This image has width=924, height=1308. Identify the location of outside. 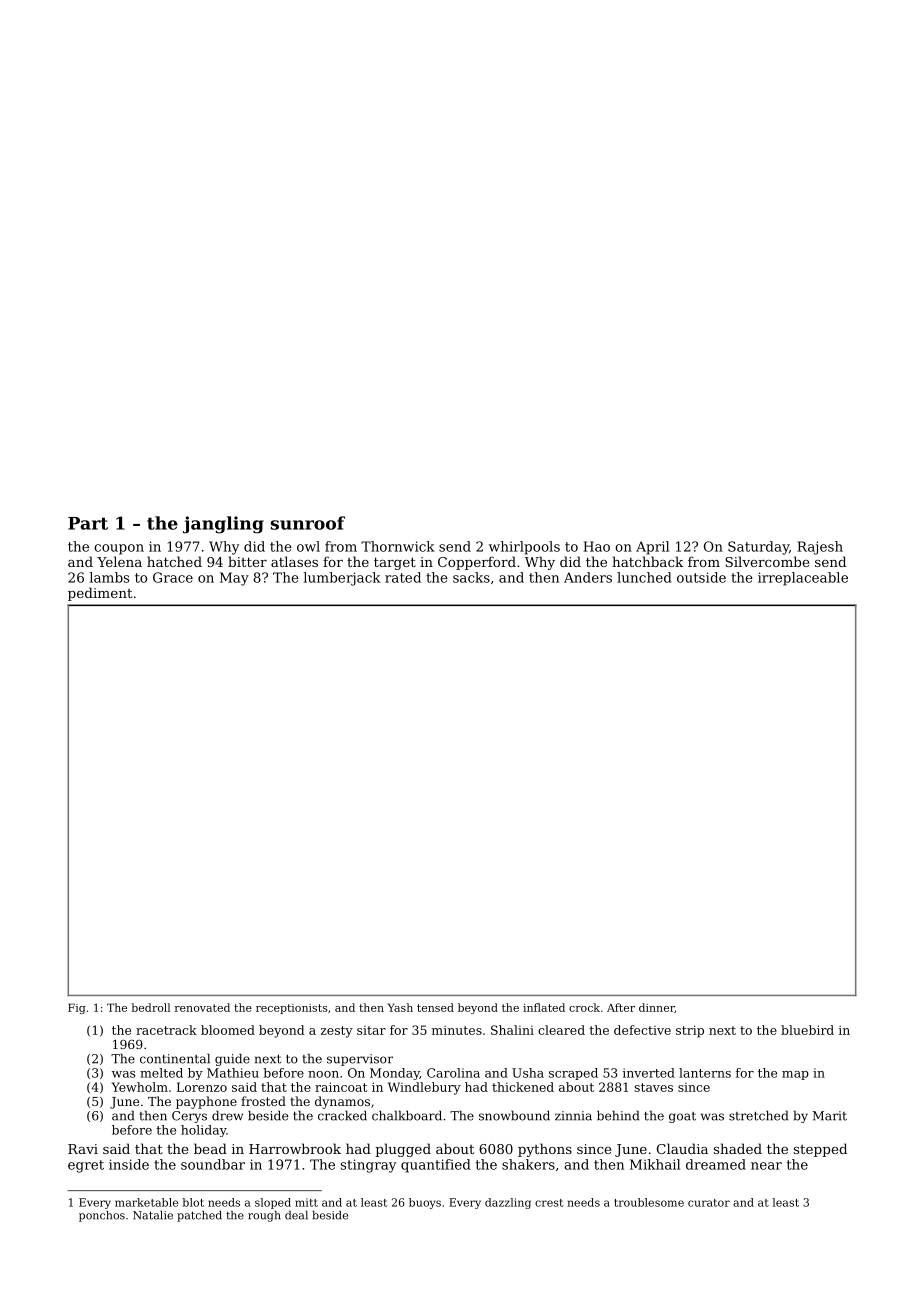
(701, 577).
